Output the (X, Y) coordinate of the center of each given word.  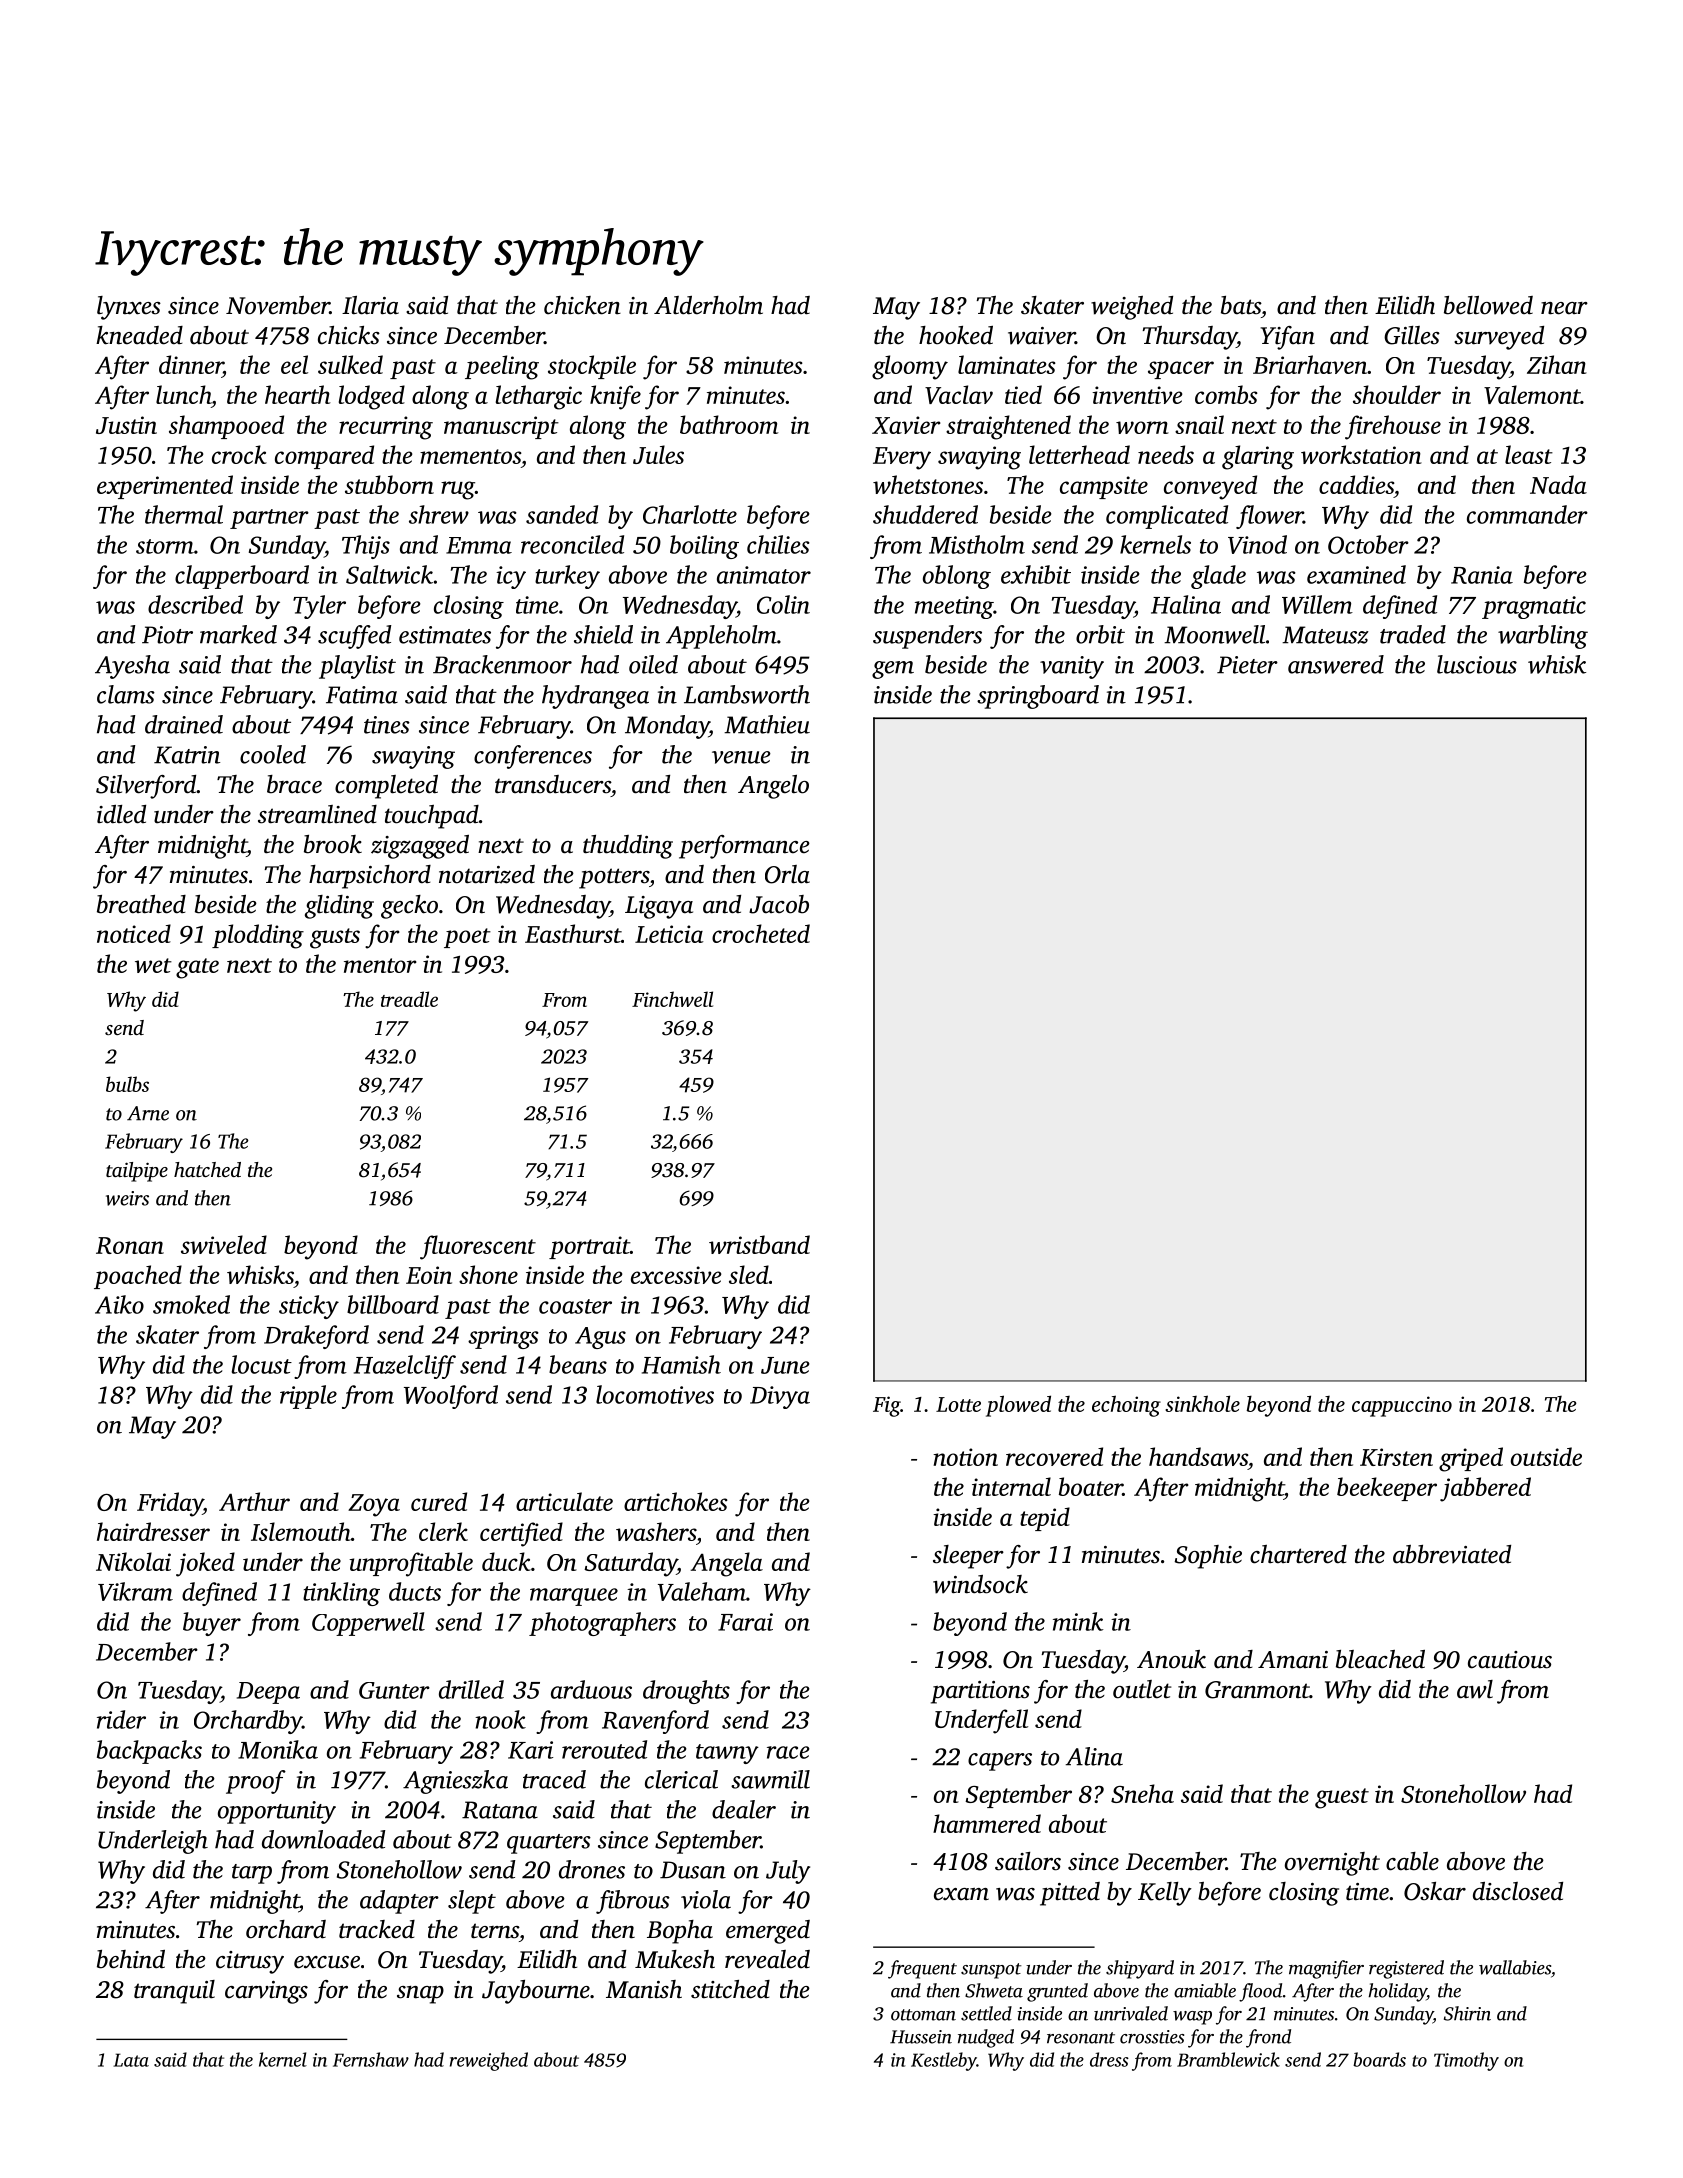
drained (184, 724)
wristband (759, 1244)
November (278, 305)
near (1564, 308)
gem (893, 670)
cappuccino (1402, 1406)
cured (439, 1501)
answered (1336, 664)
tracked (377, 1929)
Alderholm (708, 305)
